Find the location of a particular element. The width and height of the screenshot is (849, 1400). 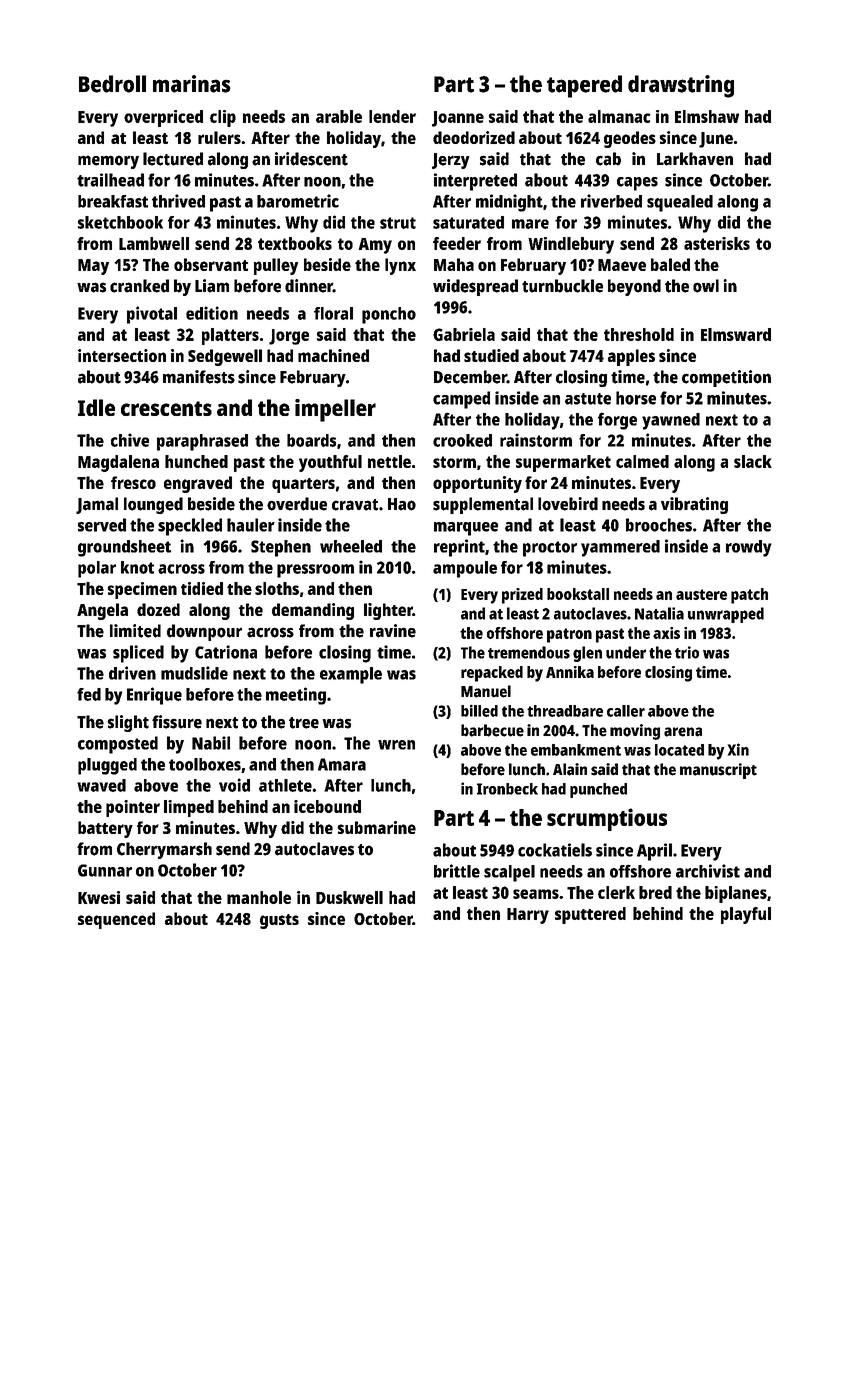

cravat is located at coordinates (355, 505).
